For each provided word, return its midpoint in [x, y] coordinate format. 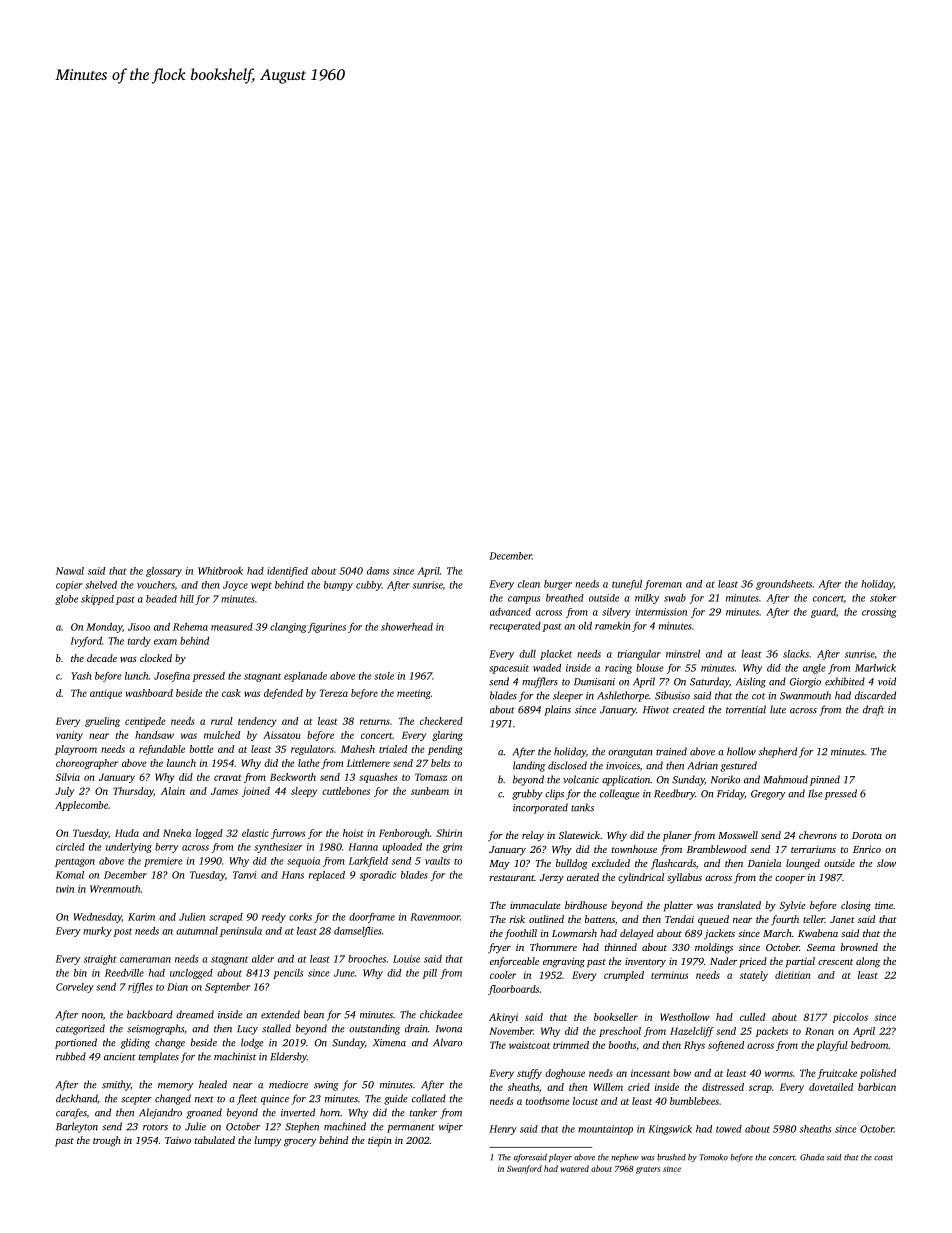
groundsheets [784, 585]
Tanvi [245, 875]
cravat [227, 778]
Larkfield [368, 862]
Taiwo [178, 1140]
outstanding [374, 1029]
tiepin [380, 1142]
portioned [76, 1043]
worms [779, 1074]
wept [261, 586]
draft [873, 710]
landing [529, 766]
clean [529, 584]
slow [886, 863]
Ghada [812, 1157]
